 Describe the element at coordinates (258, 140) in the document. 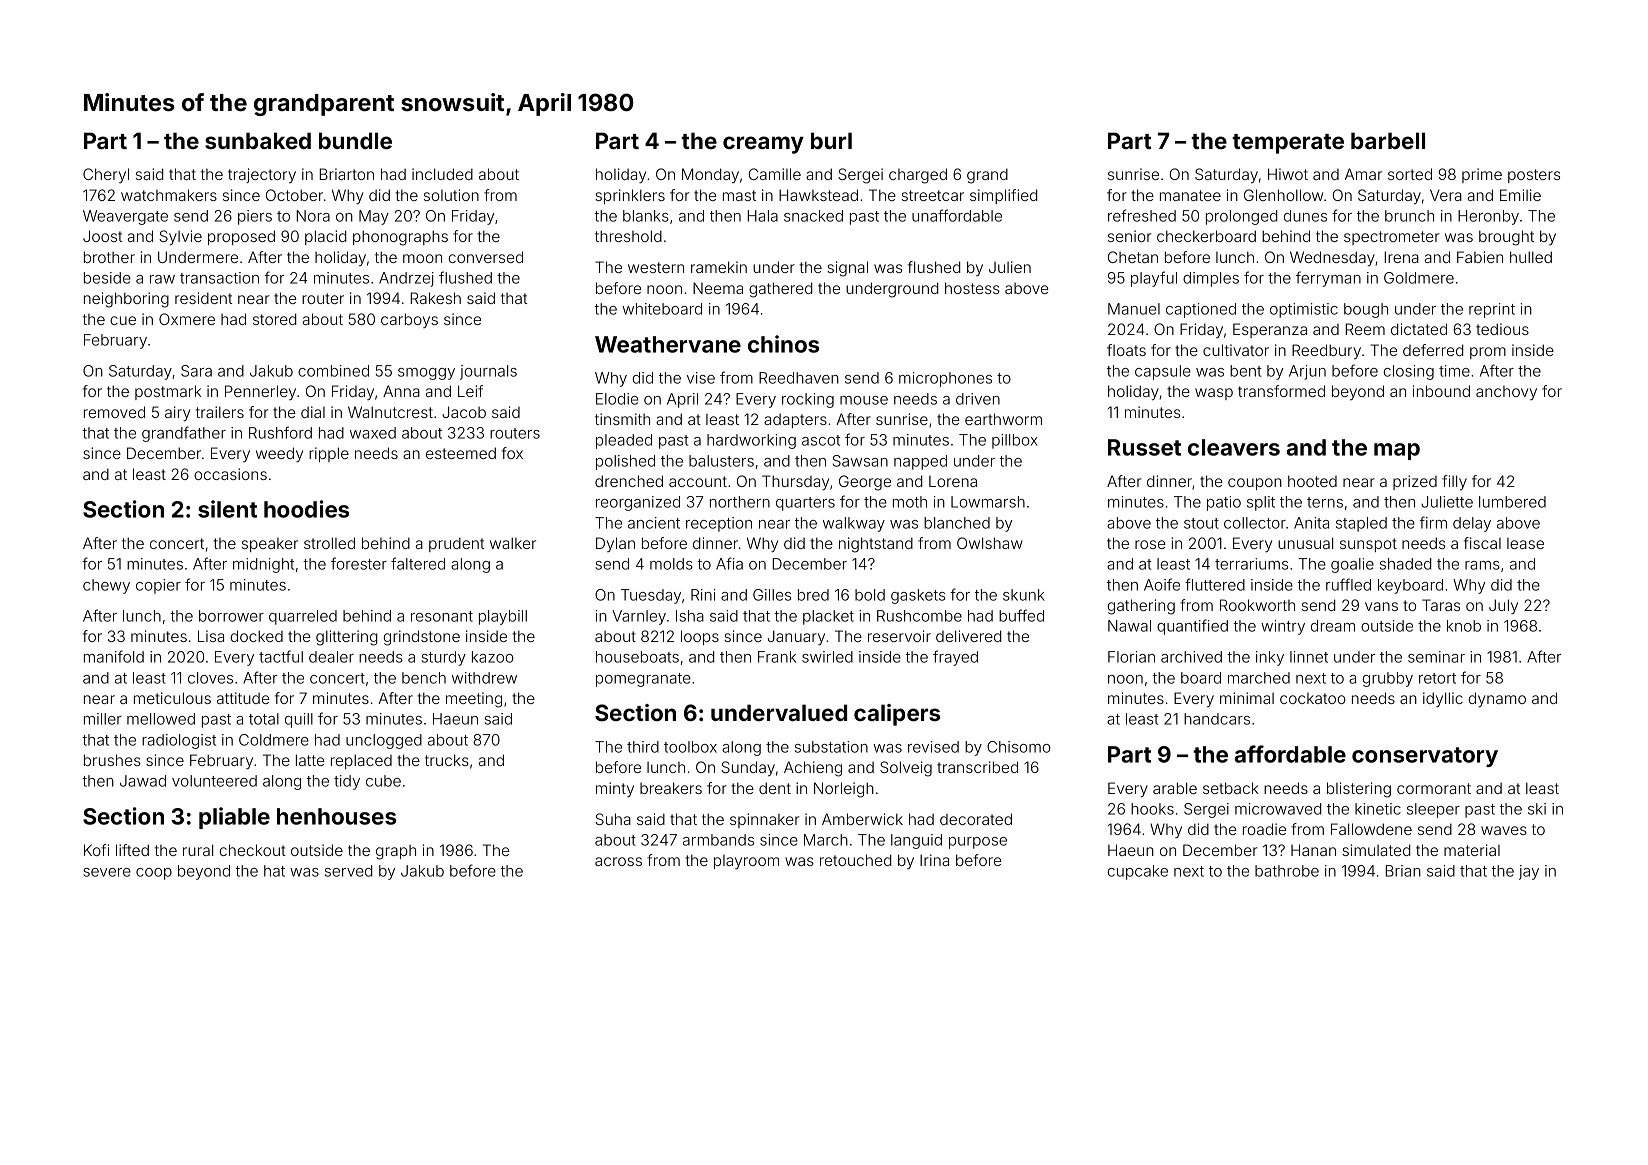

I see `sunbaked` at that location.
